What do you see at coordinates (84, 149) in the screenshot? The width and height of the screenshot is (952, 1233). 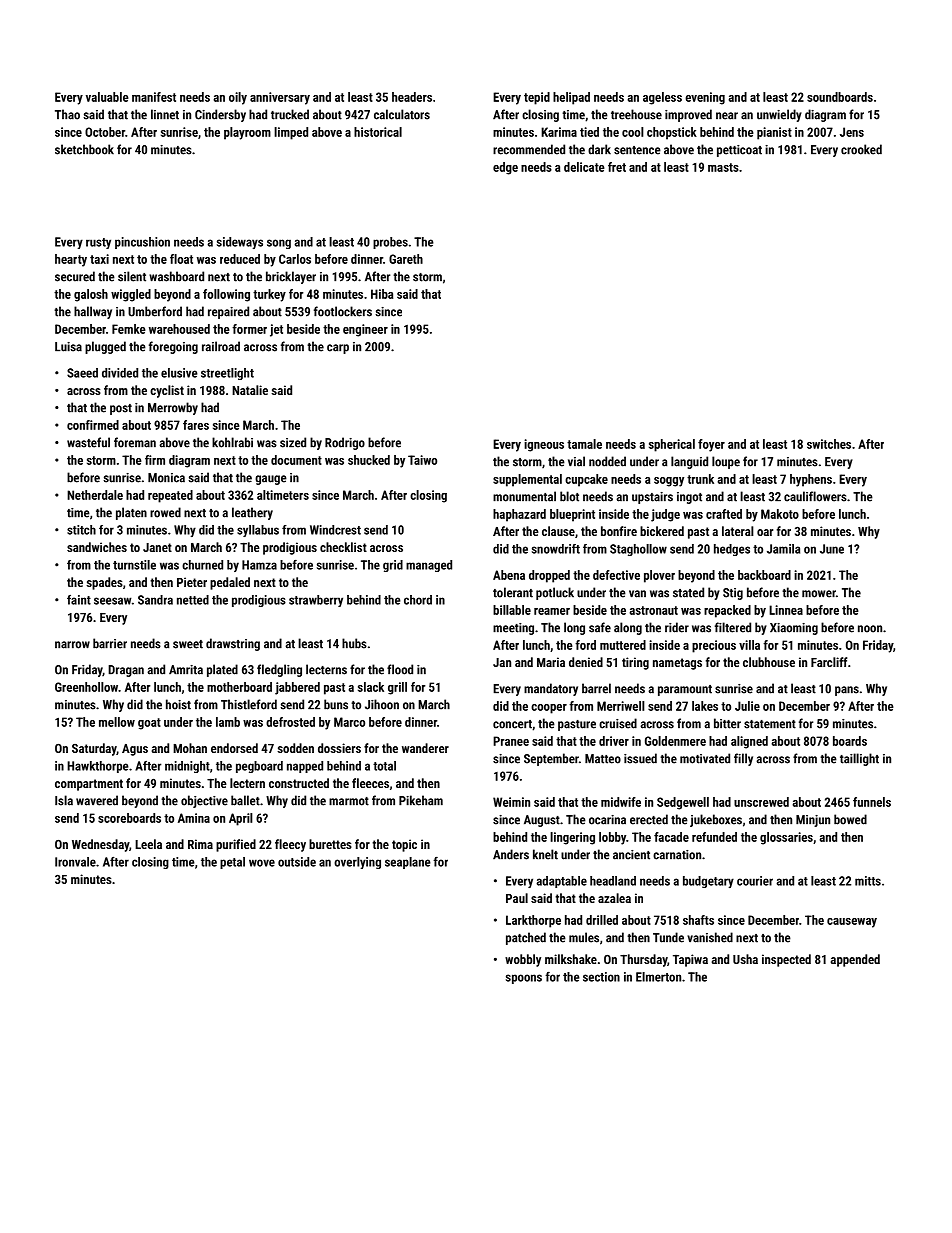 I see `sketchbook` at bounding box center [84, 149].
